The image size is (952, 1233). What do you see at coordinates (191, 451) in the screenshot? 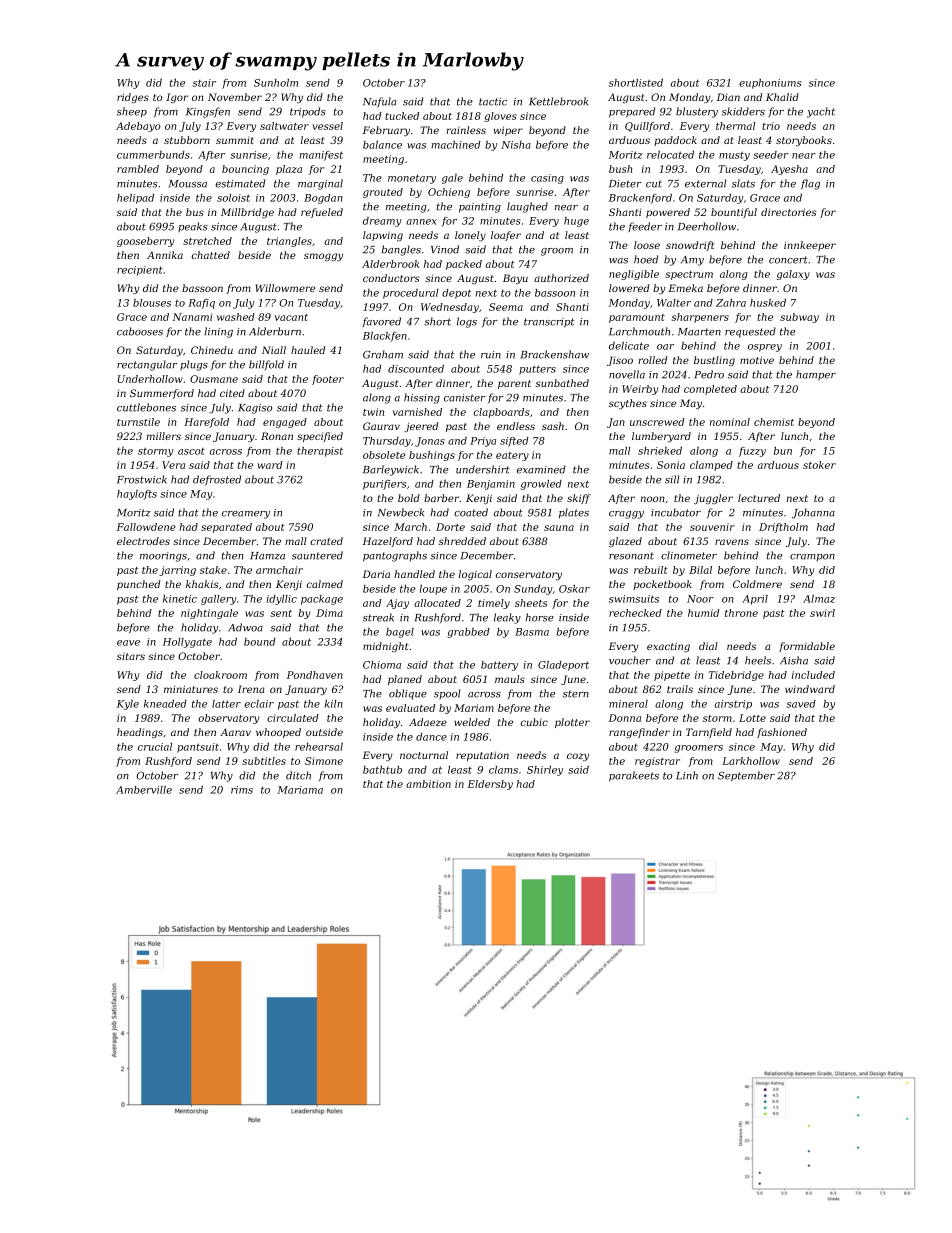
I see `ascot` at bounding box center [191, 451].
